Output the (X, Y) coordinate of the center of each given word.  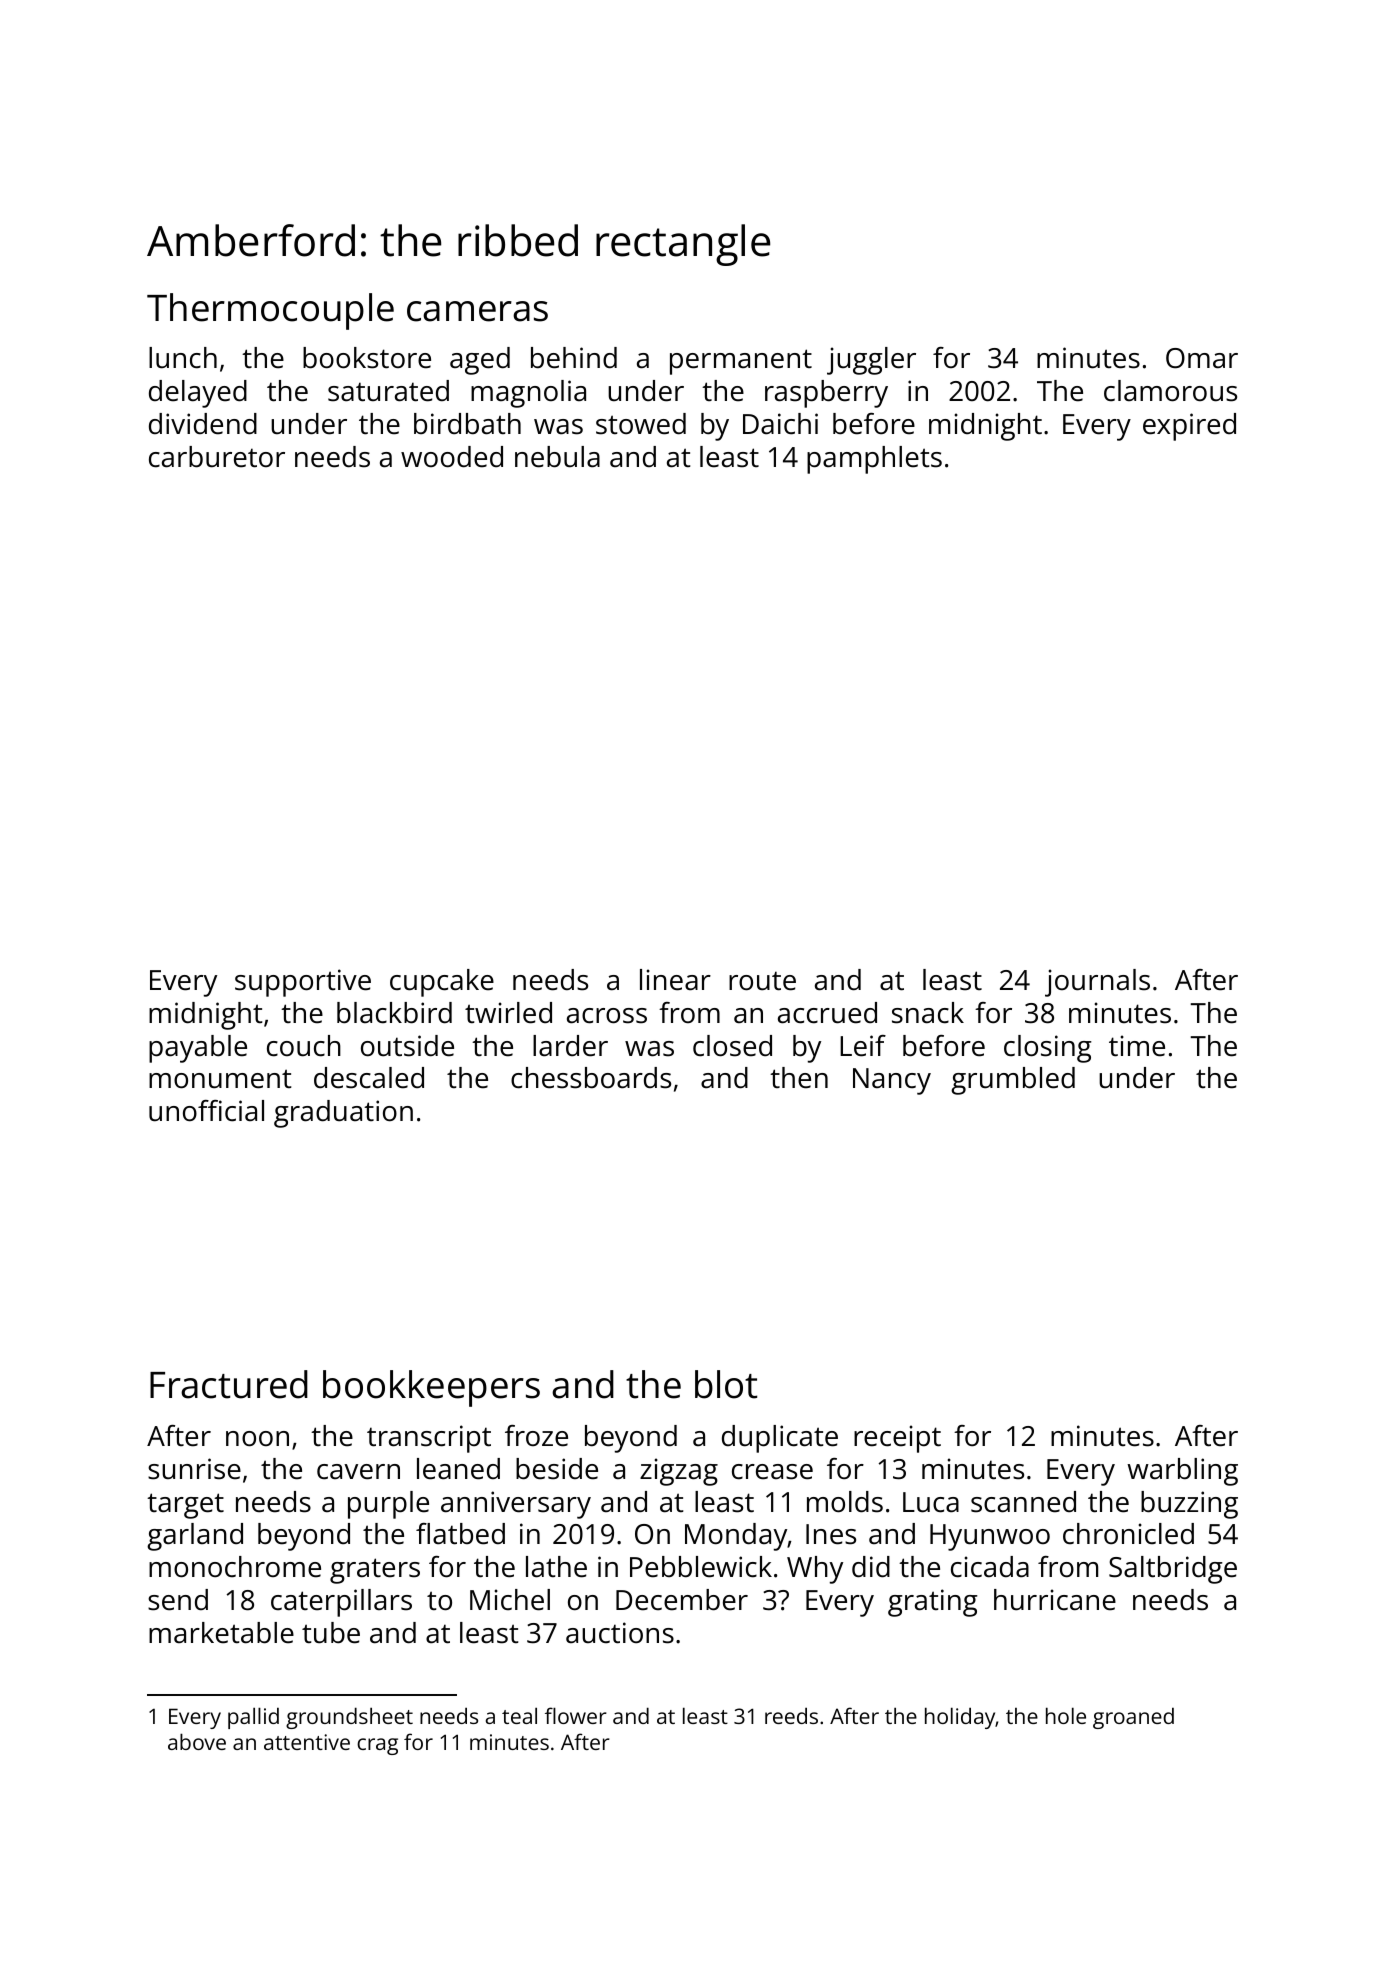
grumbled (1013, 1081)
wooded (452, 457)
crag (377, 1746)
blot (726, 1384)
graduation (343, 1114)
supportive (303, 983)
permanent (741, 362)
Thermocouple (270, 311)
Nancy (892, 1081)
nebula (557, 457)
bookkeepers (431, 1388)
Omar (1202, 358)
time (1137, 1046)
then (799, 1078)
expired (1189, 427)
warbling (1182, 1472)
